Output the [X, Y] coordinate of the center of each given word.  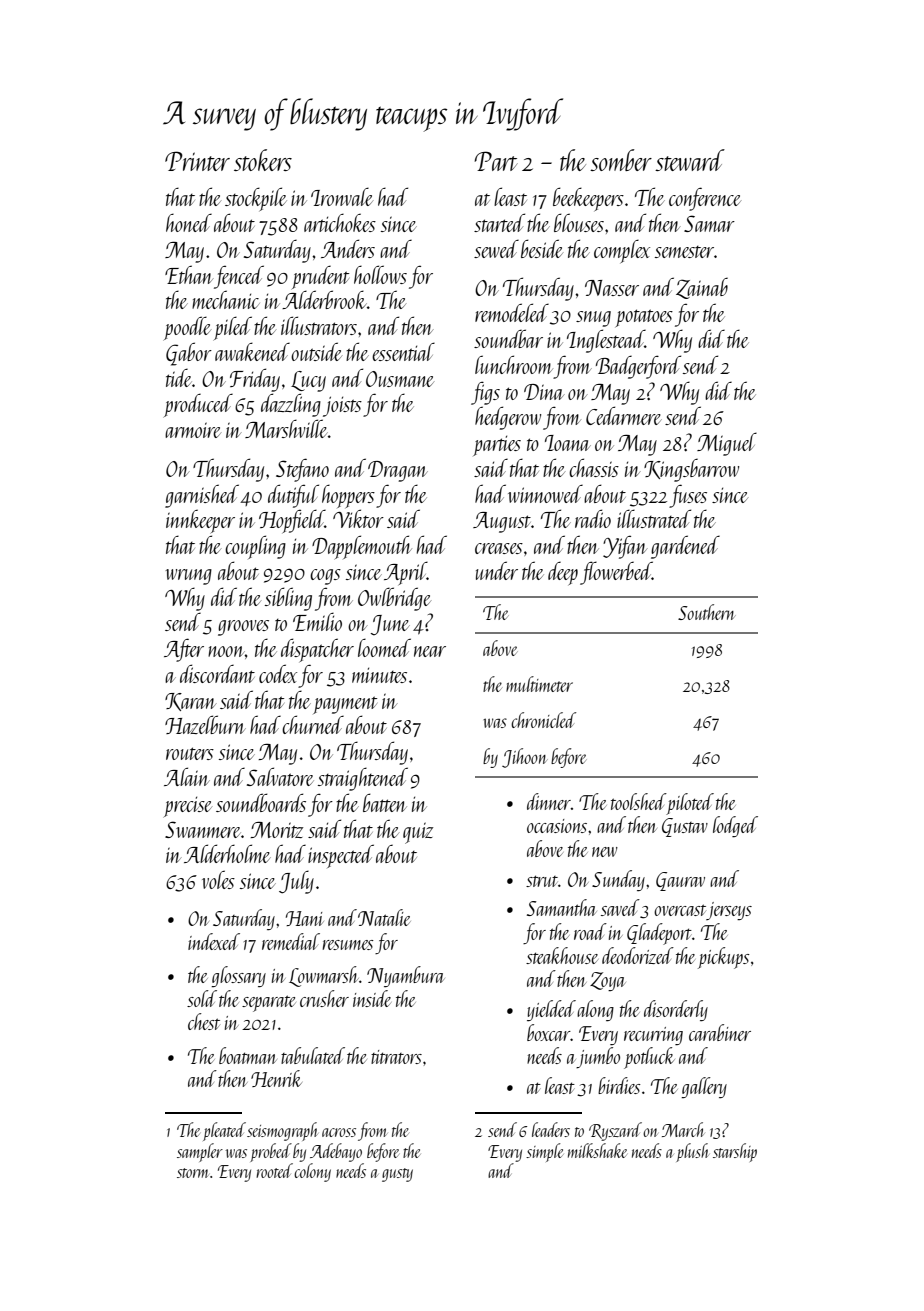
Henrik [276, 1078]
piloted [690, 804]
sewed [496, 248]
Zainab [702, 288]
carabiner [720, 1032]
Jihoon [525, 758]
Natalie [384, 917]
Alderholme [227, 853]
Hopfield [292, 521]
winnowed [545, 493]
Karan [191, 702]
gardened [685, 547]
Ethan [189, 274]
